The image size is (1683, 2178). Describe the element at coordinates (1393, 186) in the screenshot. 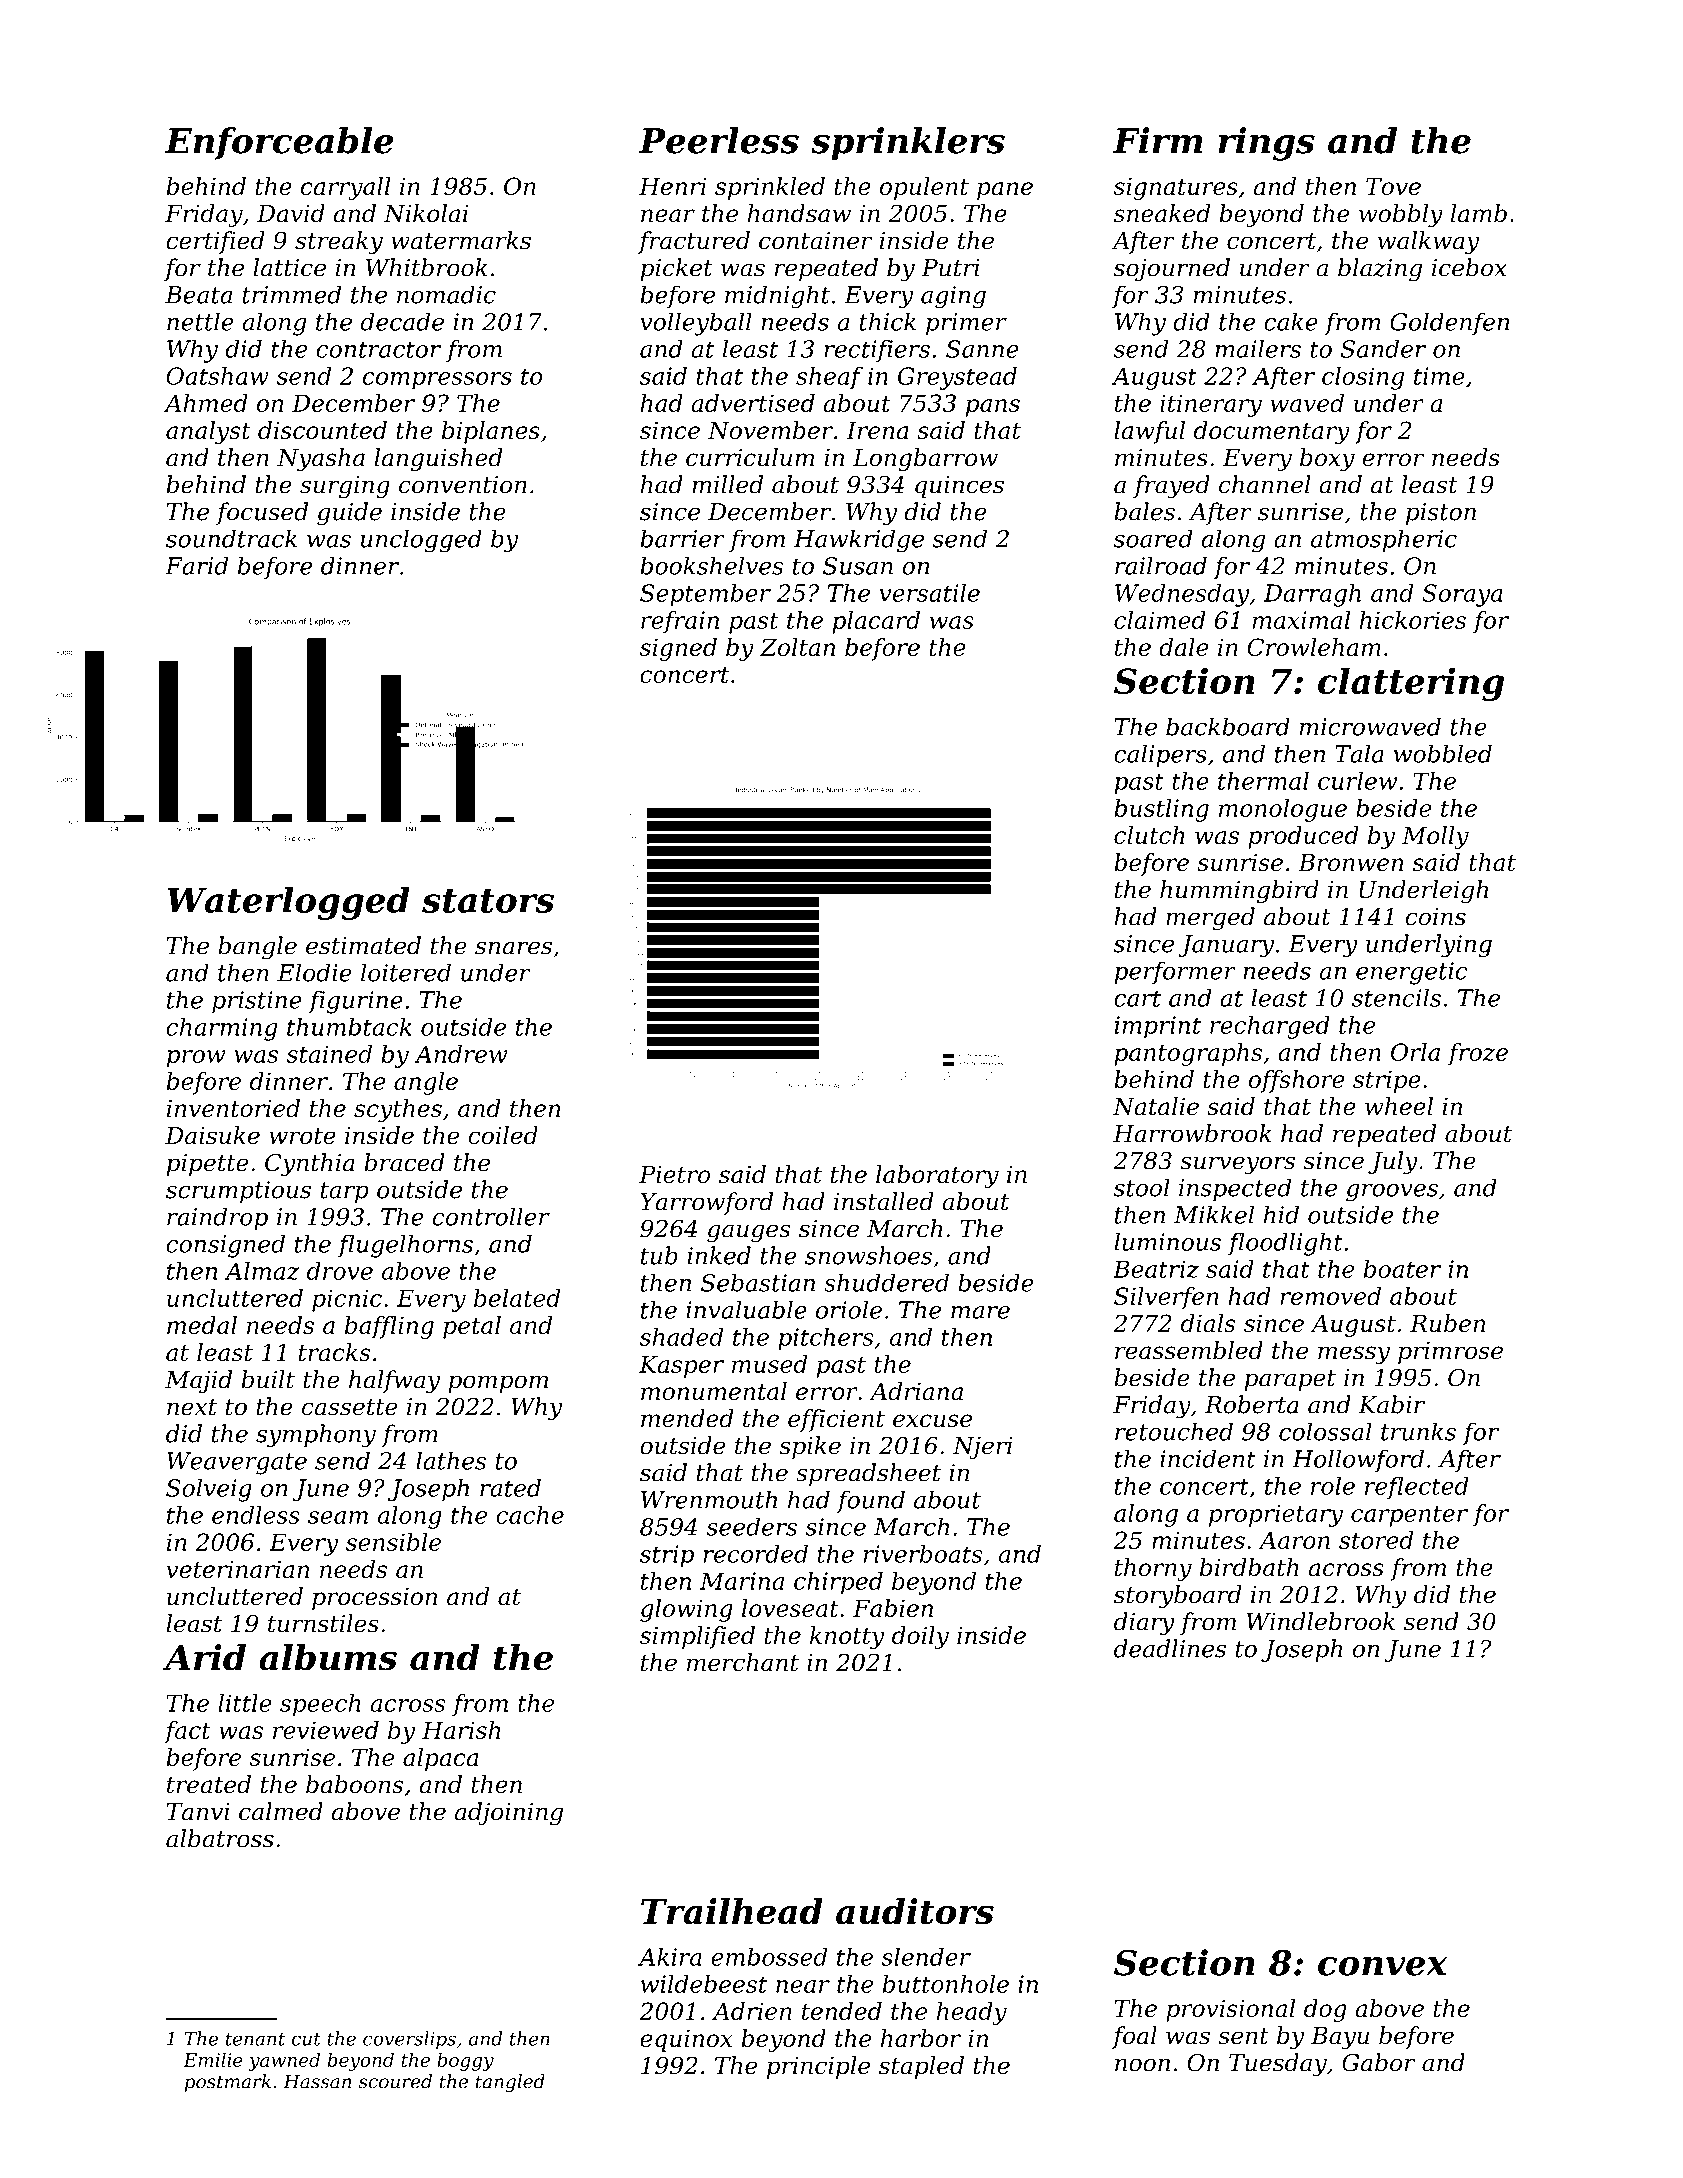

I see `Tove` at that location.
